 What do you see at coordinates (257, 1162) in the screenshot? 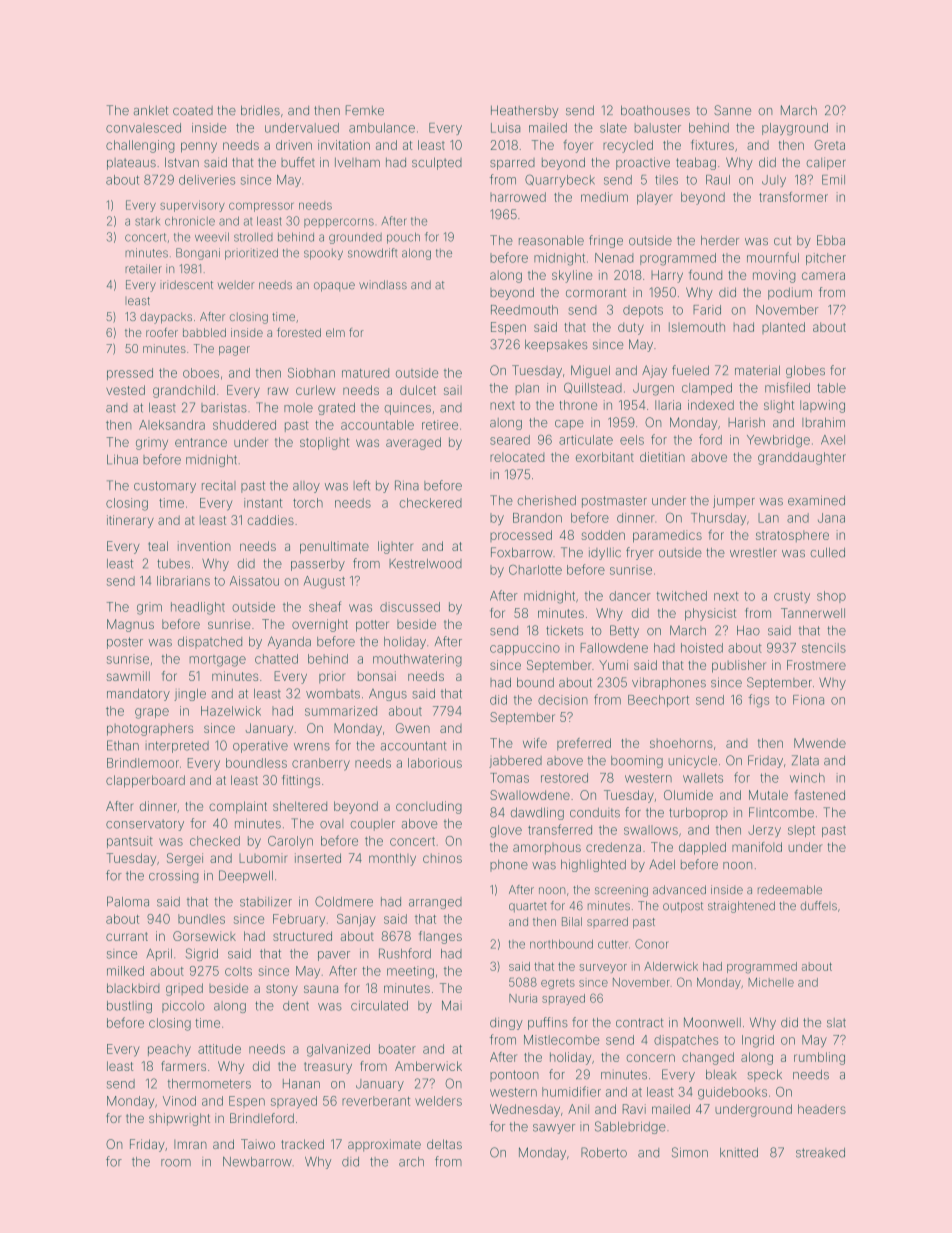
I see `Newbarrow` at bounding box center [257, 1162].
